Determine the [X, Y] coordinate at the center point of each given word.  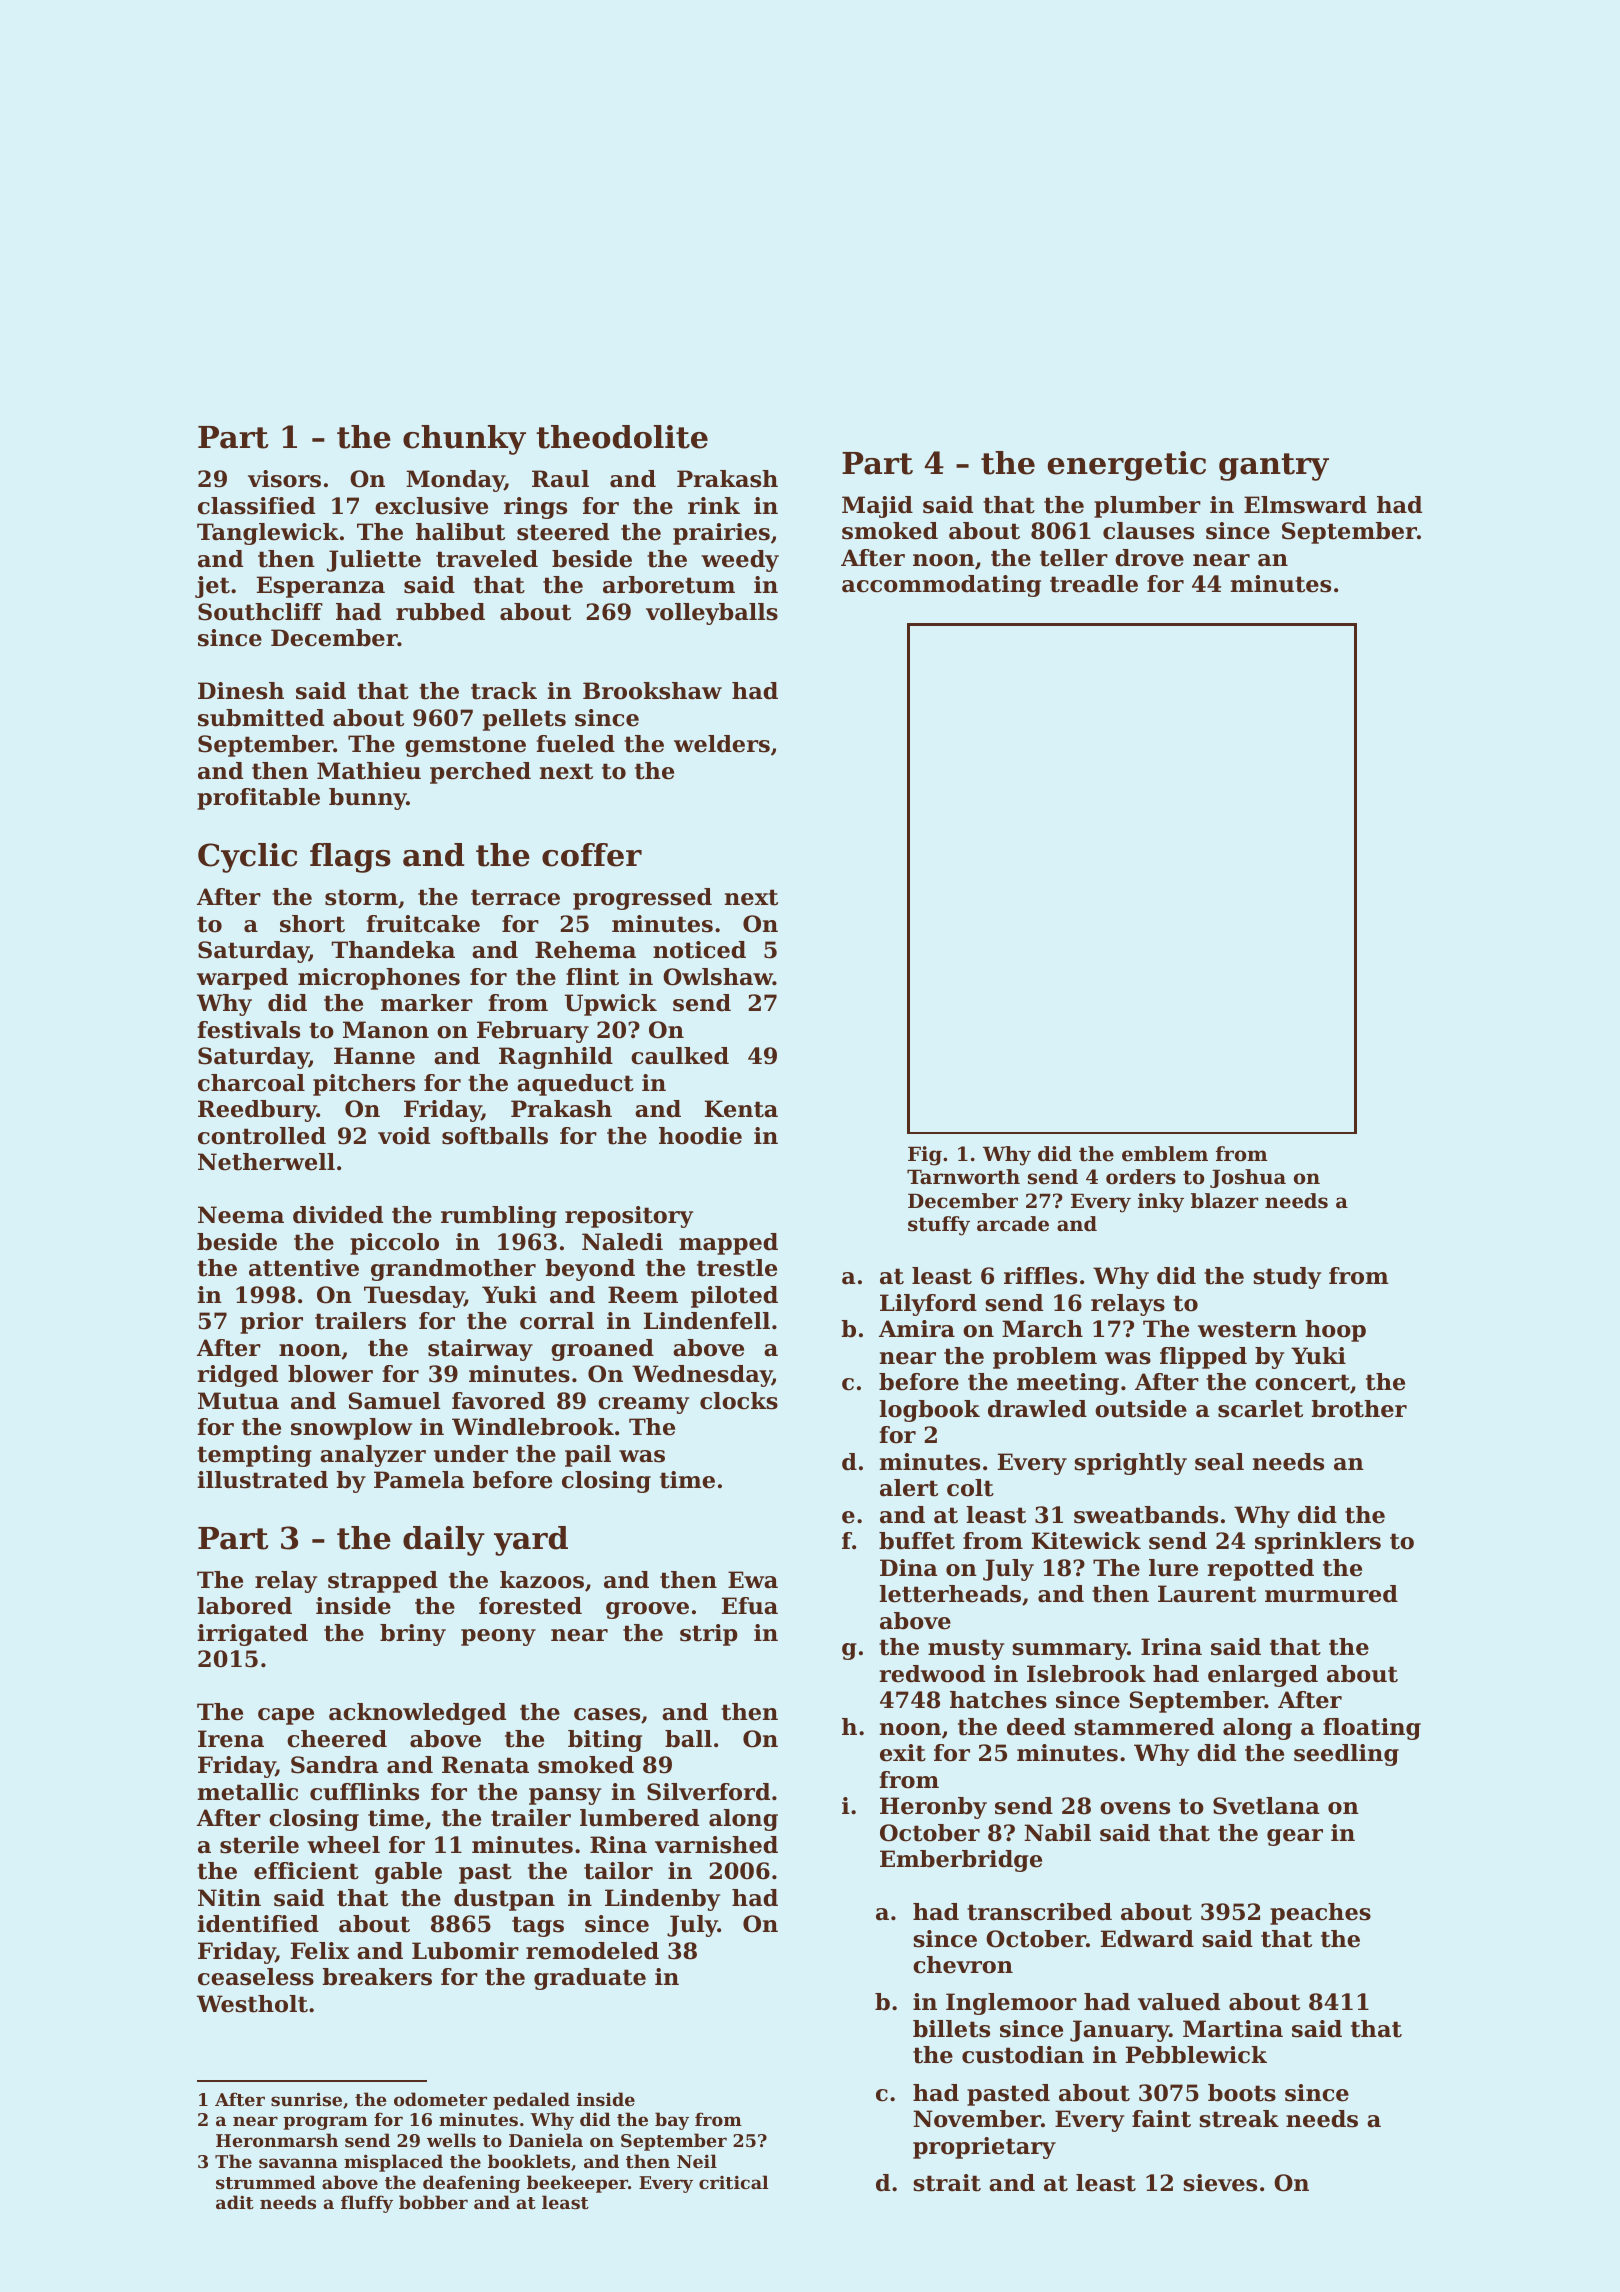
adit [235, 2202]
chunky [464, 440]
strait [947, 2183]
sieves [1220, 2183]
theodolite [622, 437]
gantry [1274, 467]
